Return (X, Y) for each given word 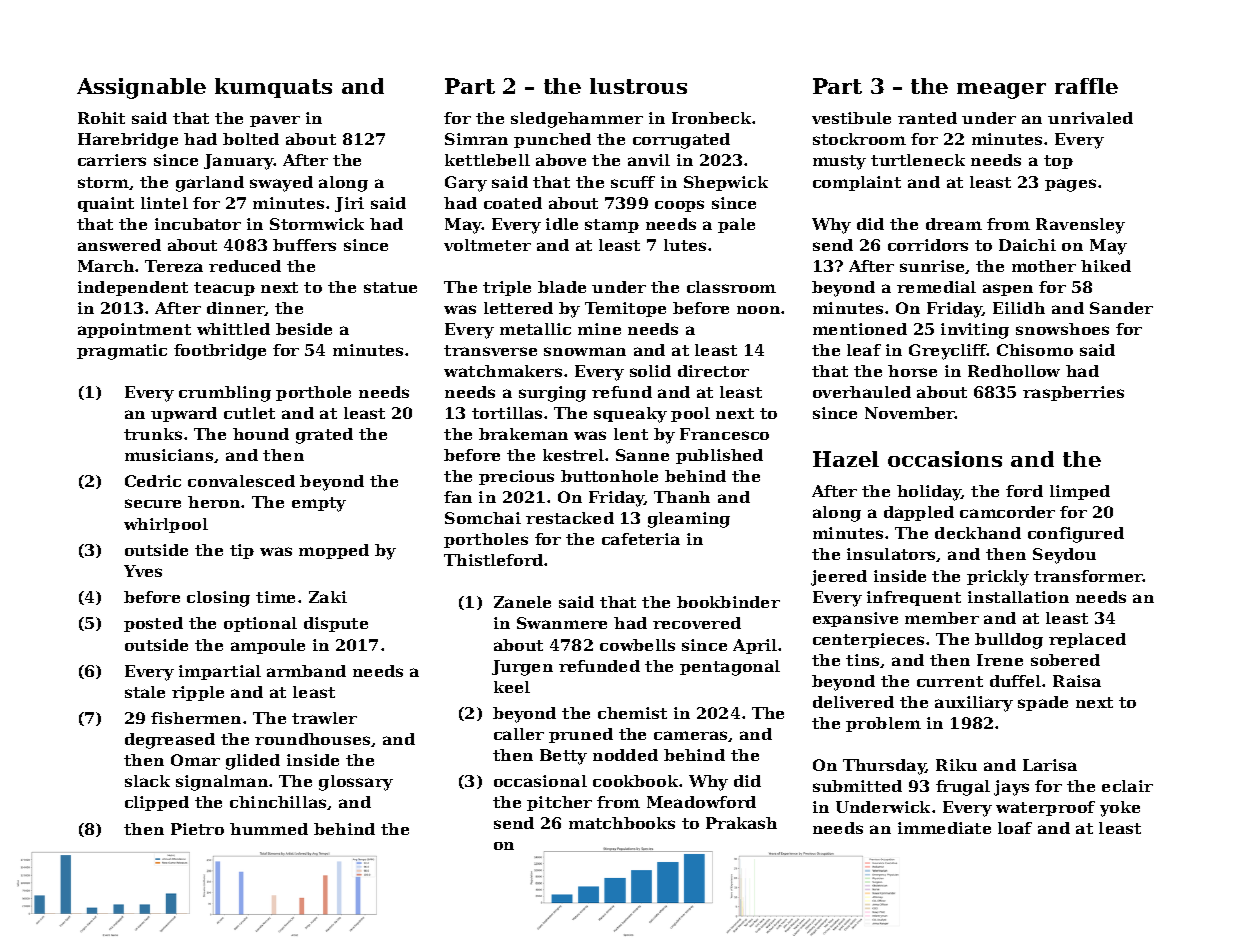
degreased (170, 741)
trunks (153, 434)
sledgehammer (577, 120)
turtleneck (918, 160)
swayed (281, 184)
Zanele (522, 602)
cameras (690, 735)
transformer (1088, 576)
